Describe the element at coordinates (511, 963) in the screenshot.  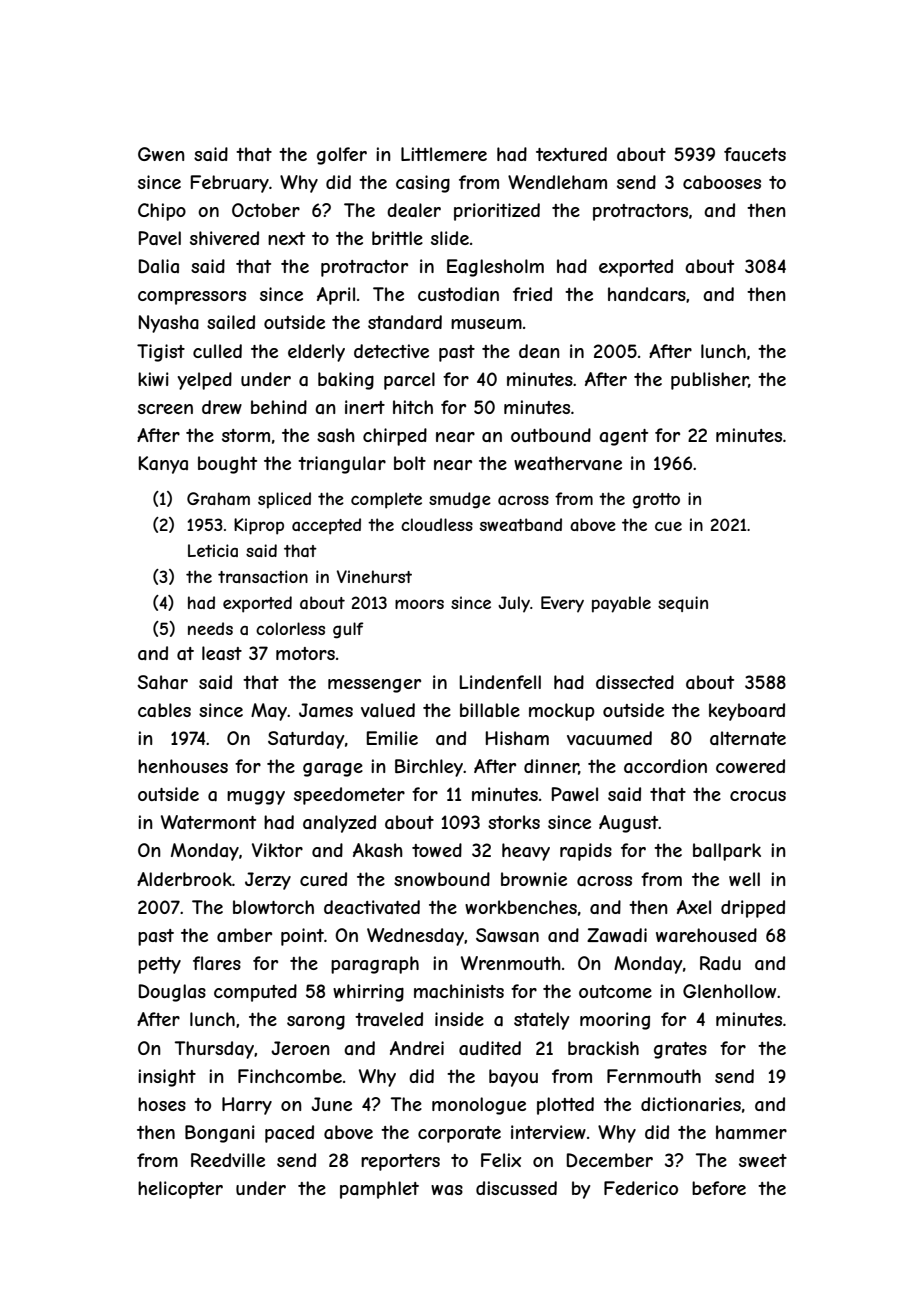
I see `Wrenmouth` at that location.
